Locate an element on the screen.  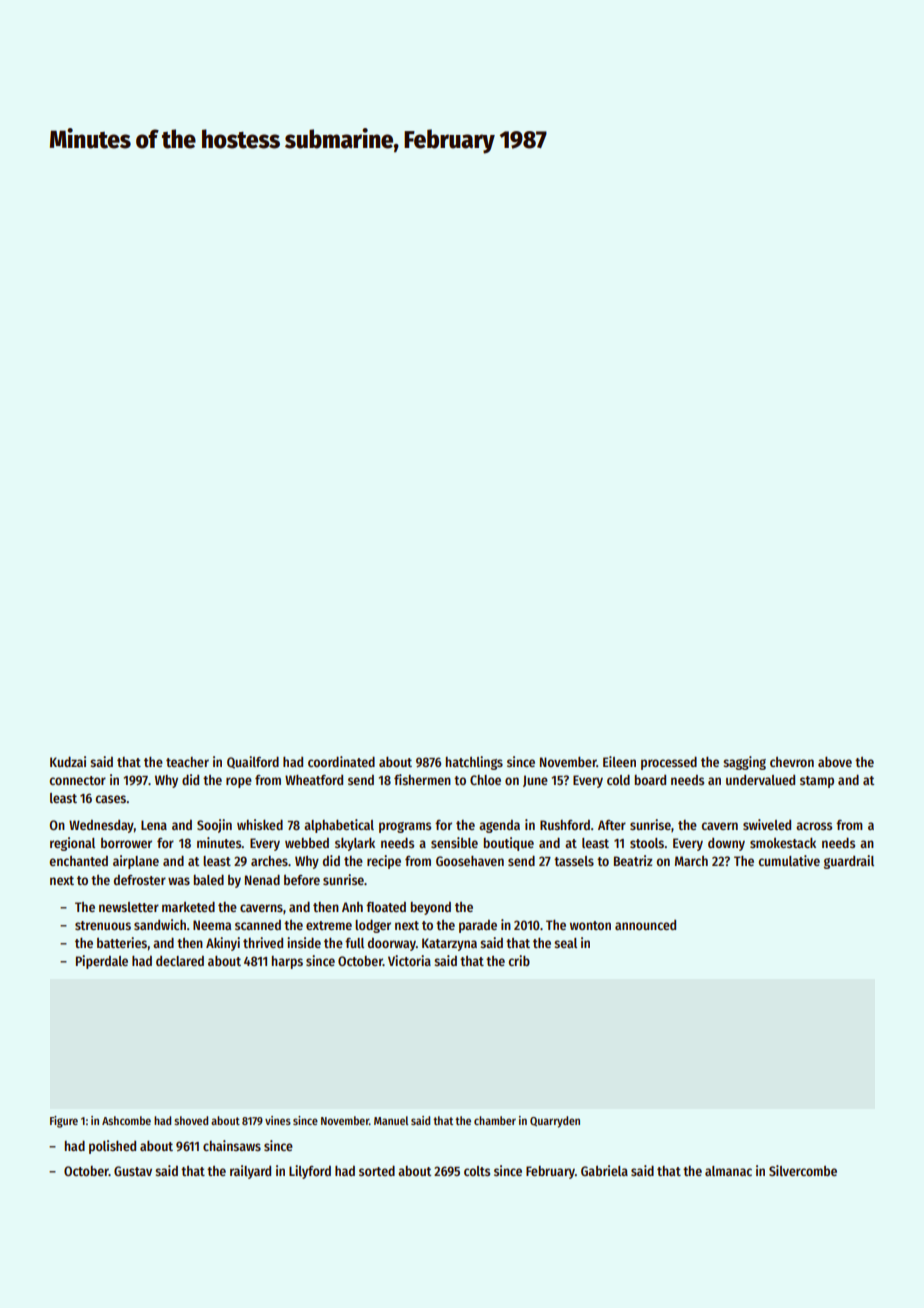
connector is located at coordinates (77, 780).
